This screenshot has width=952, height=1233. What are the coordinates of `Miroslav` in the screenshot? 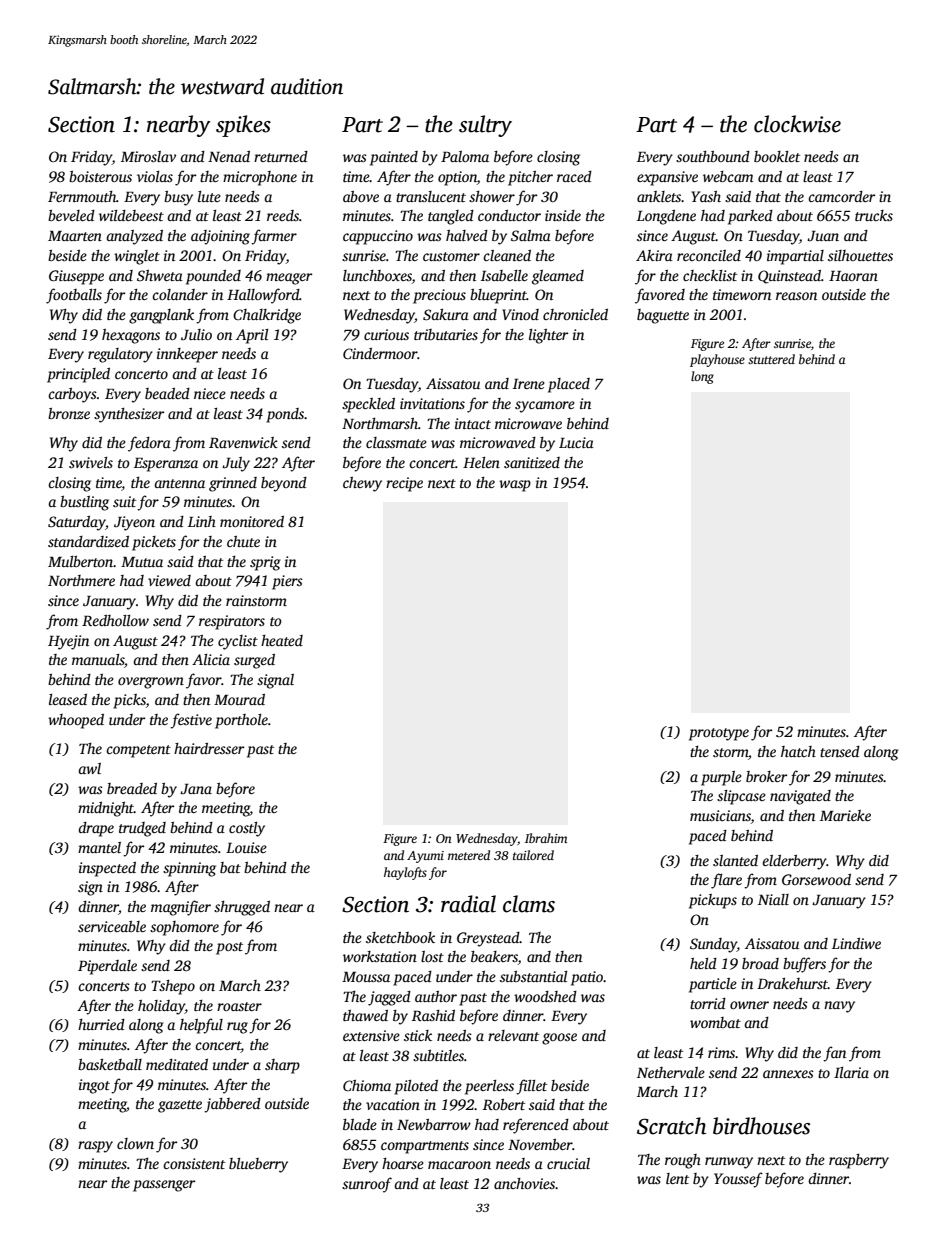 It's located at (148, 156).
